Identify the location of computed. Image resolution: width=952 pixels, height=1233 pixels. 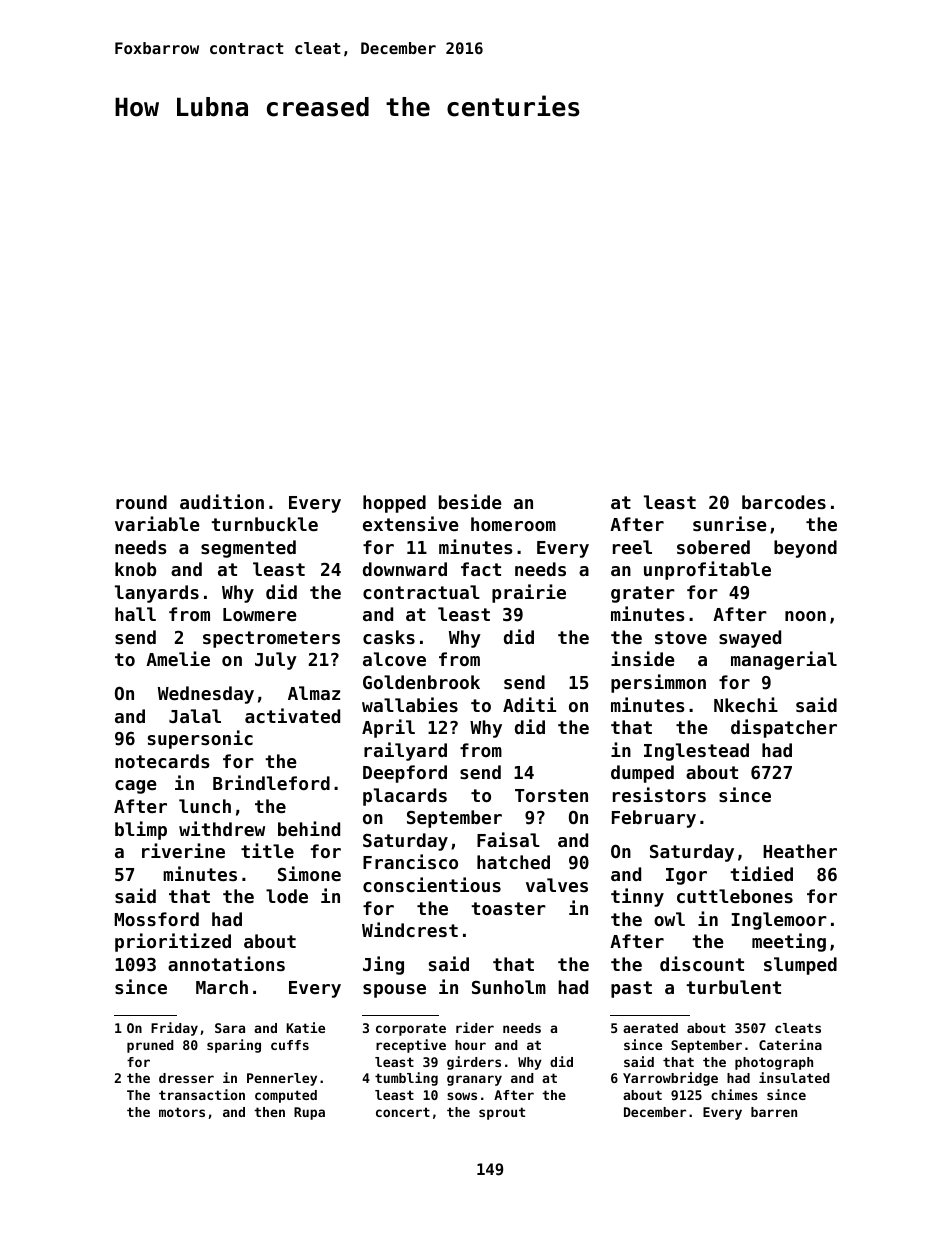
(286, 1096).
